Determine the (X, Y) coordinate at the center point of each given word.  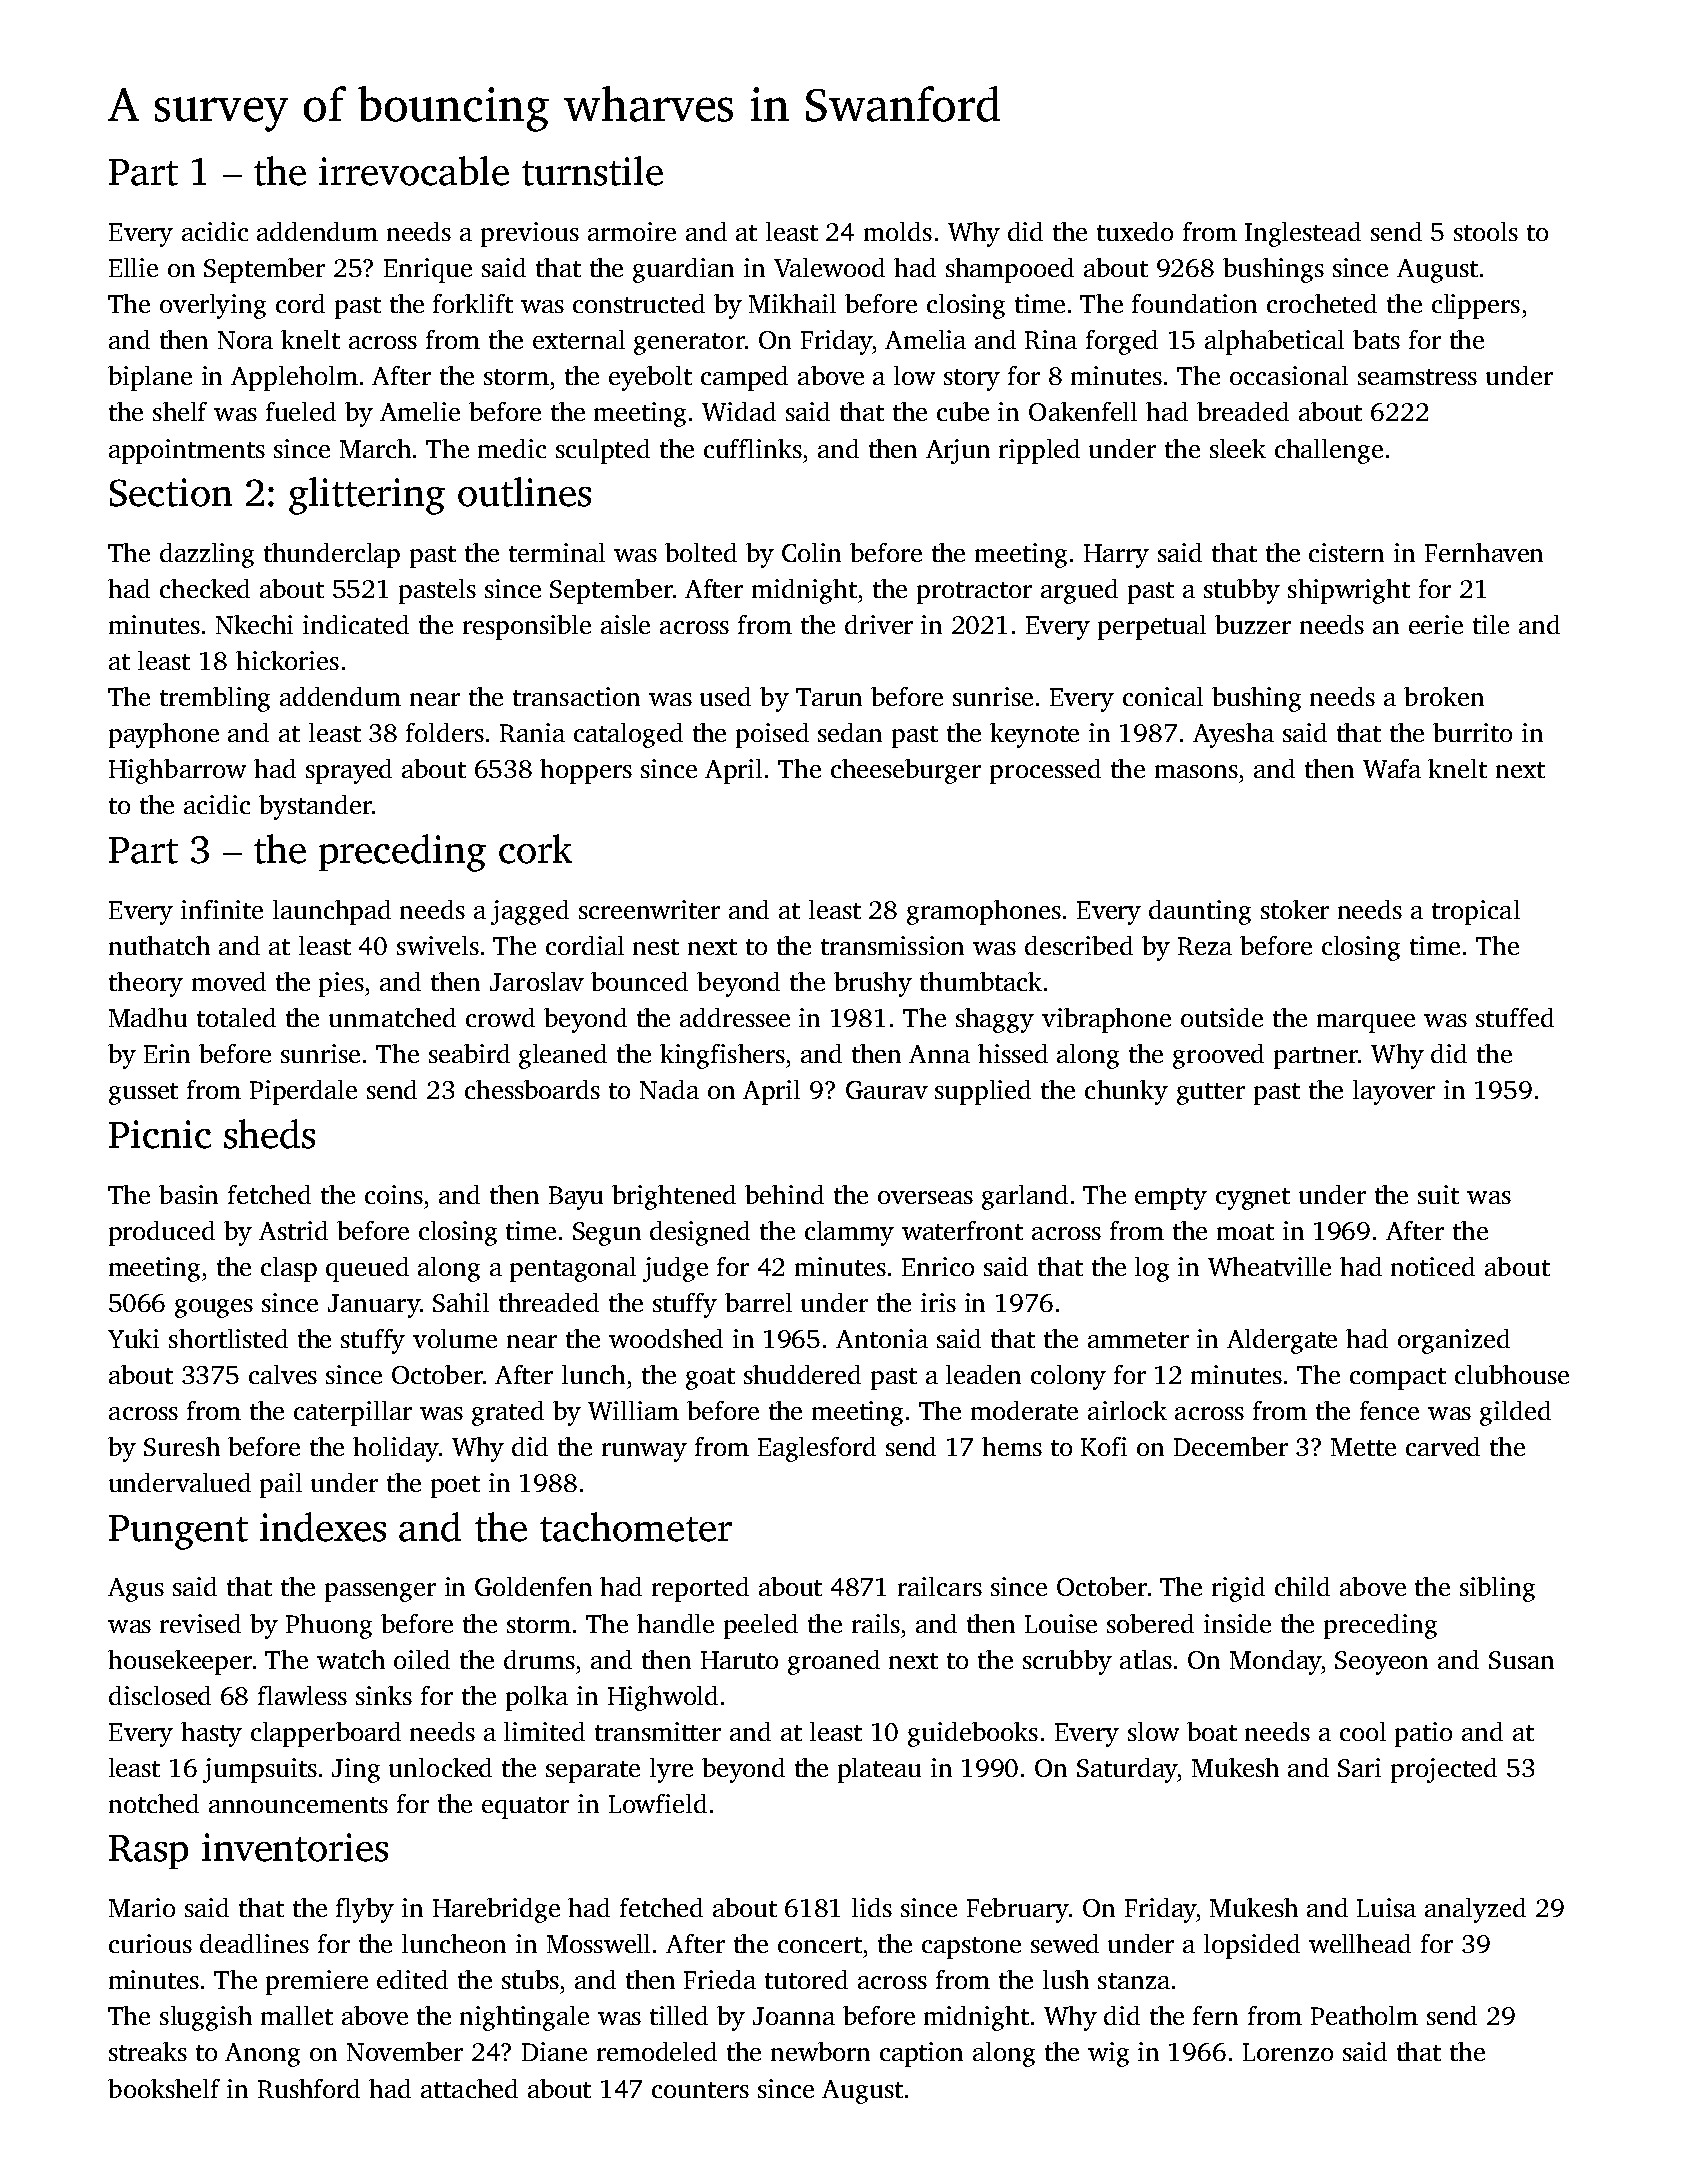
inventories (295, 1847)
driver (879, 624)
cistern (1346, 552)
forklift (473, 303)
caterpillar (353, 1413)
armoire (632, 231)
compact (1398, 1379)
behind (784, 1194)
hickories (287, 660)
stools (1486, 231)
